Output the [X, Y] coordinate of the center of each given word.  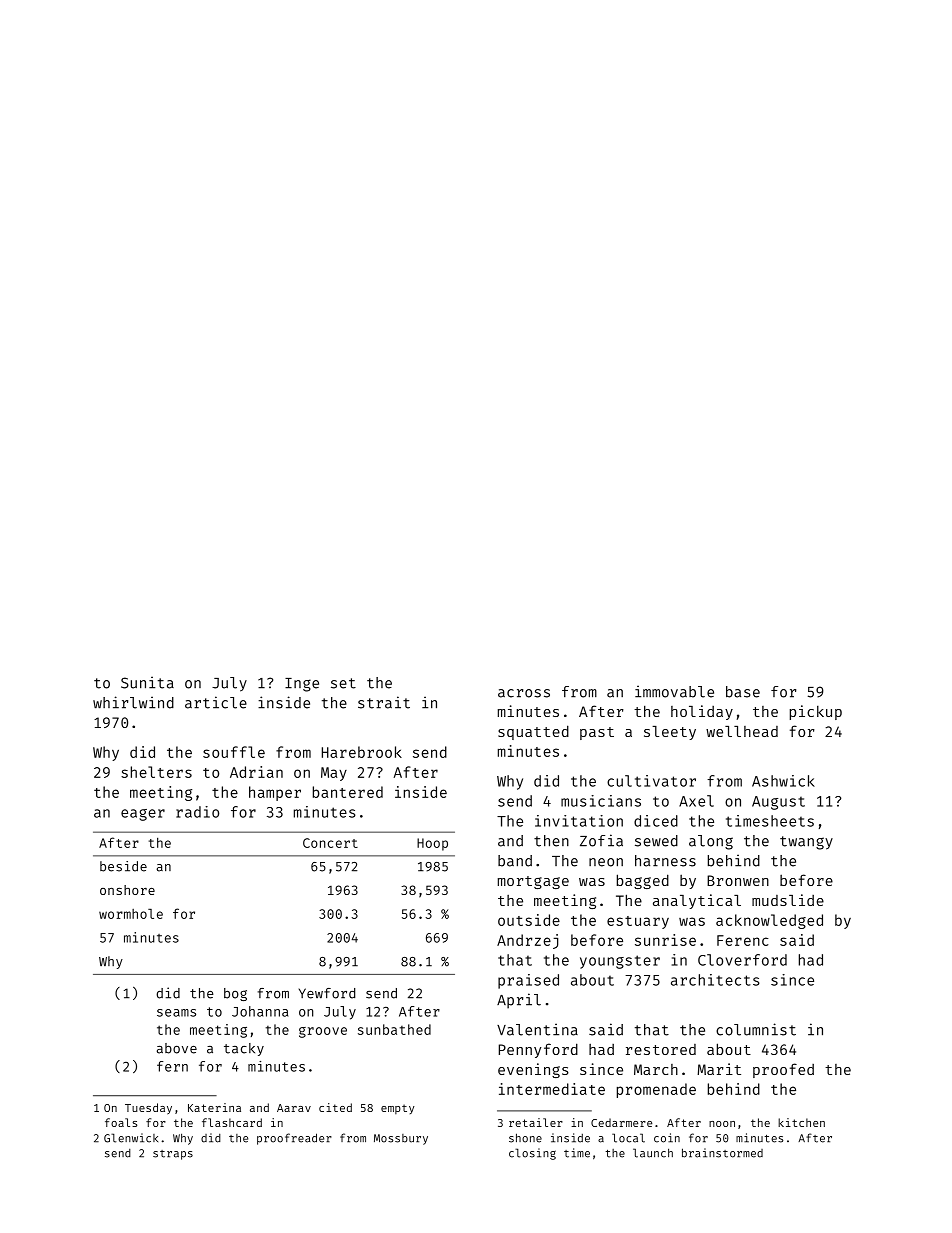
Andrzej [528, 941]
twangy [806, 843]
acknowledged [769, 921]
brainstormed [722, 1153]
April [519, 1001]
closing [532, 1154]
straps [173, 1155]
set [343, 683]
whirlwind [133, 702]
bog [235, 994]
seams [176, 1013]
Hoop [432, 844]
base [743, 692]
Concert [330, 843]
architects [715, 980]
